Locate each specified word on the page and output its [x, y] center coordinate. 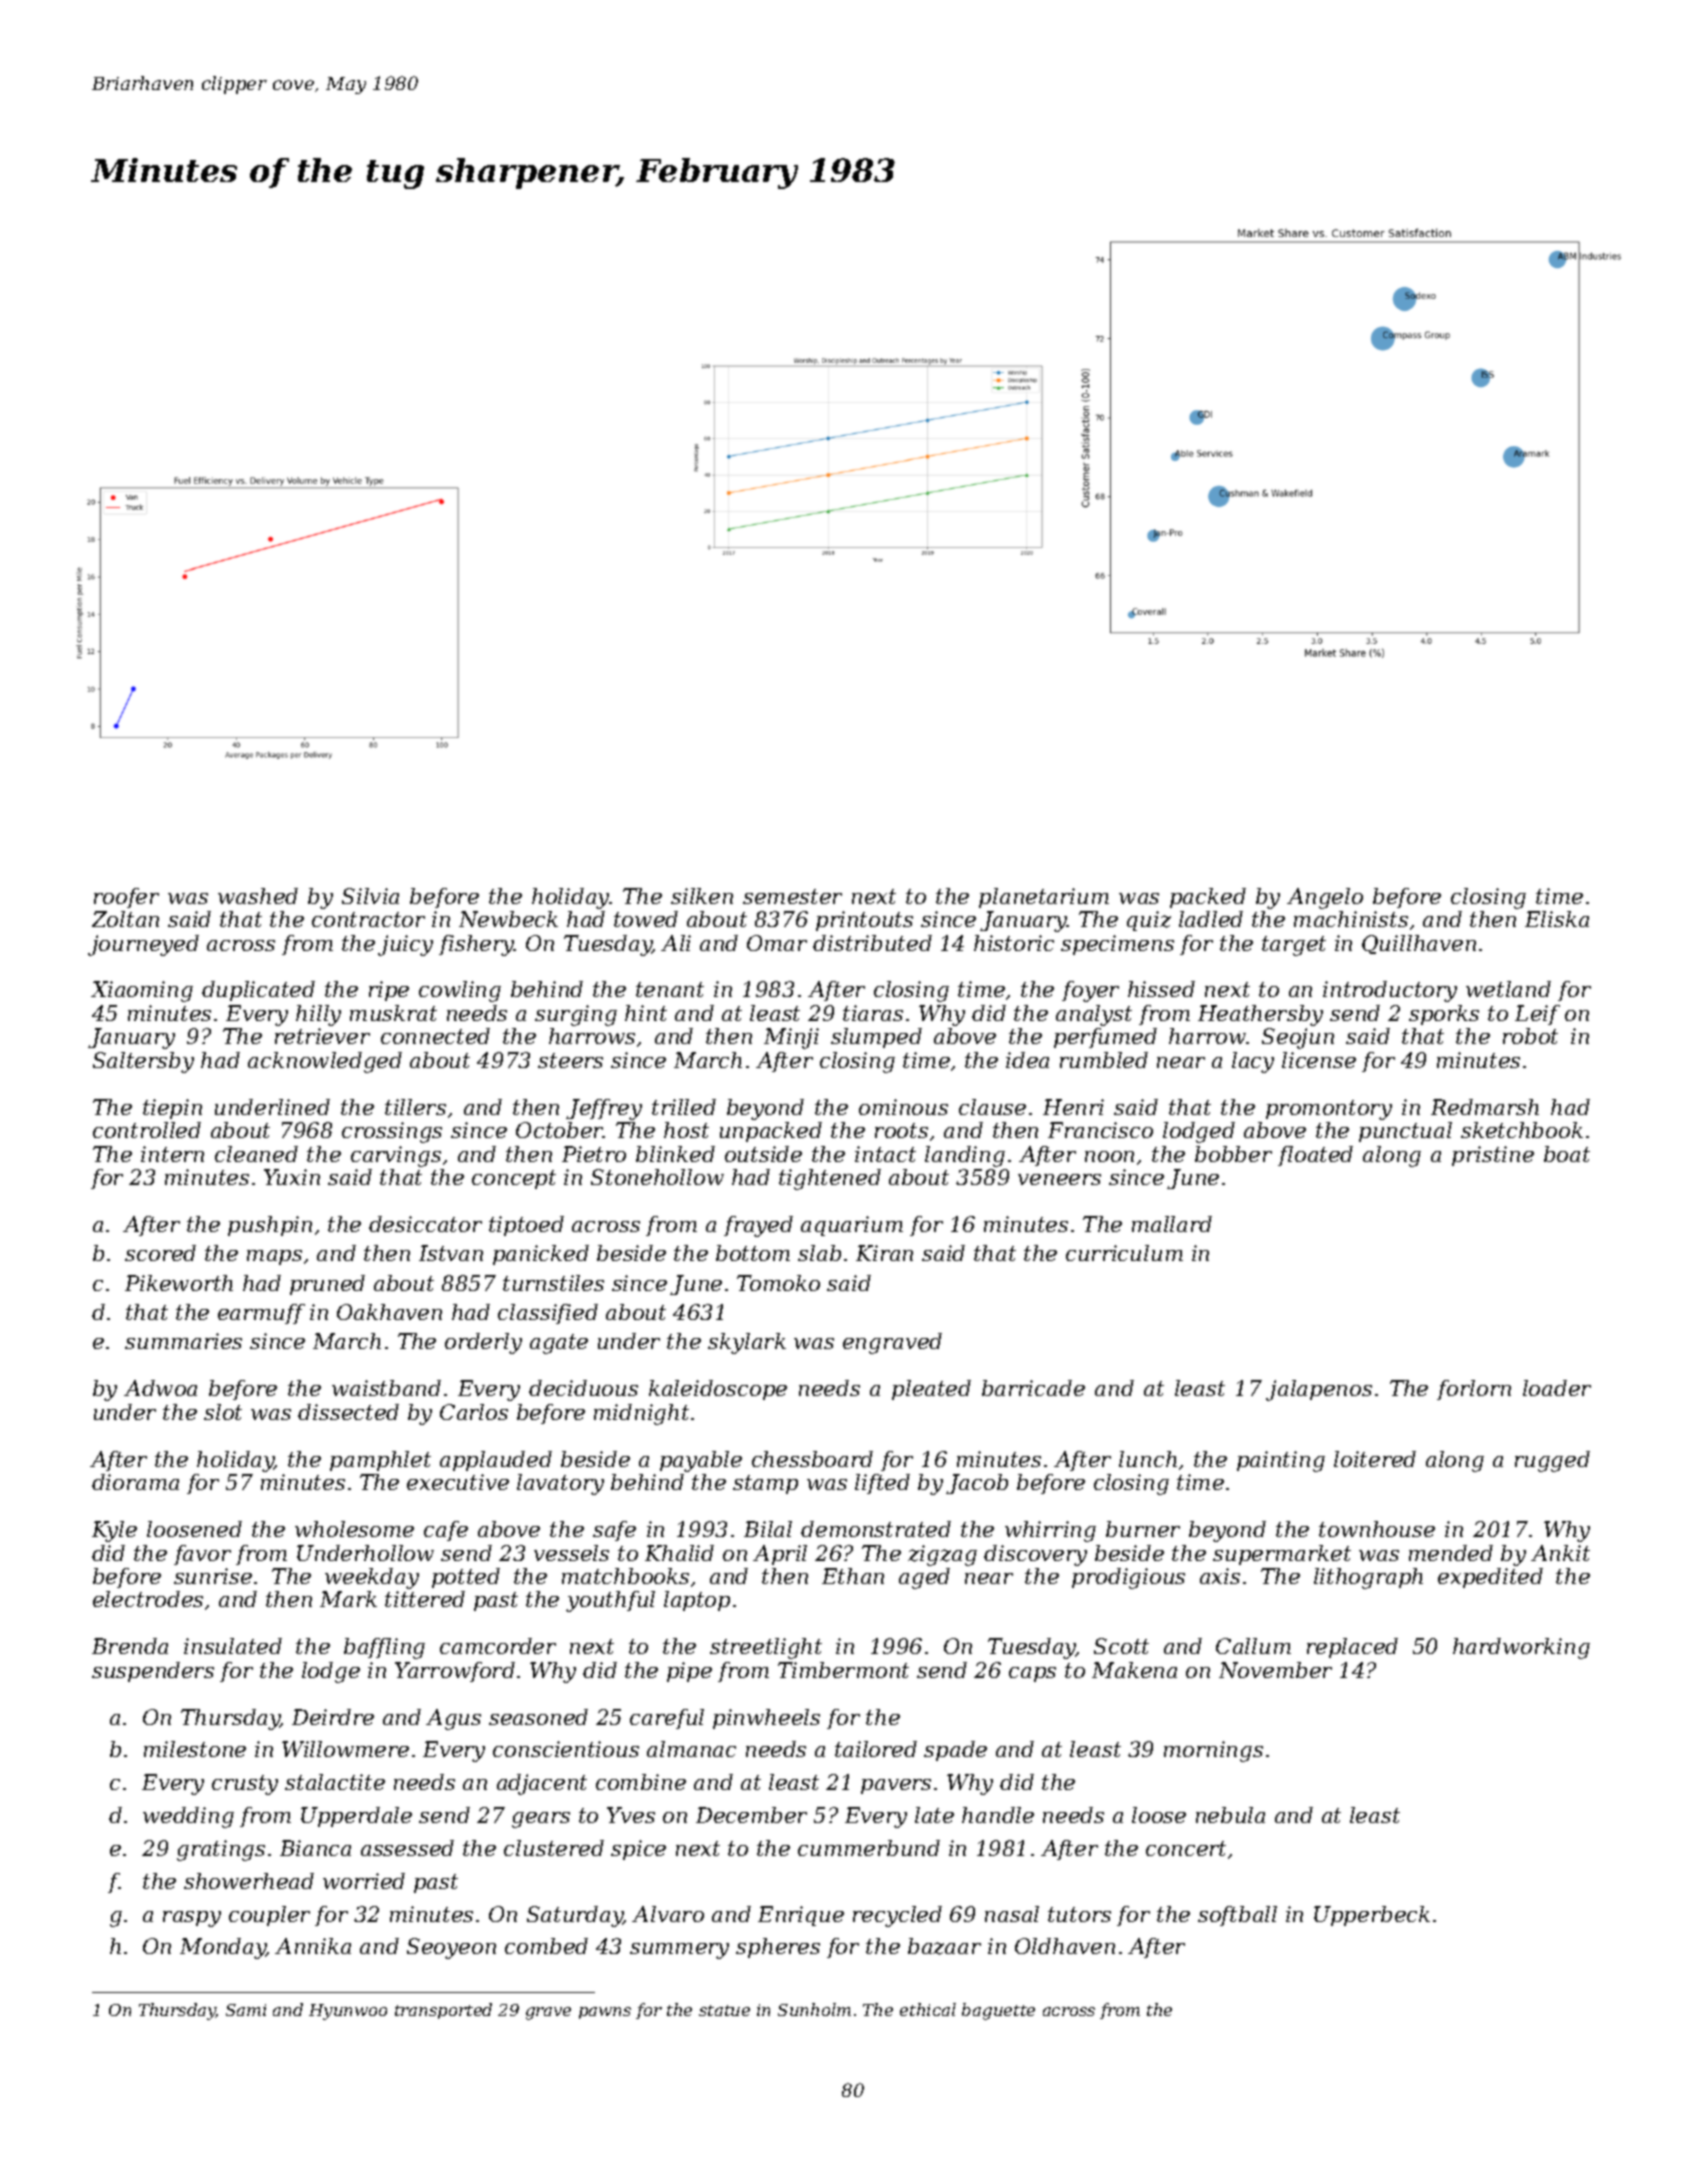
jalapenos [1319, 1390]
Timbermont [843, 1670]
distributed [872, 943]
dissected [348, 1412]
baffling [384, 1648]
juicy [405, 945]
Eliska [1557, 919]
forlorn [1474, 1390]
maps [274, 1257]
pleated [931, 1390]
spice [638, 1850]
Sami [246, 2010]
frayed [758, 1226]
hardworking [1521, 1648]
